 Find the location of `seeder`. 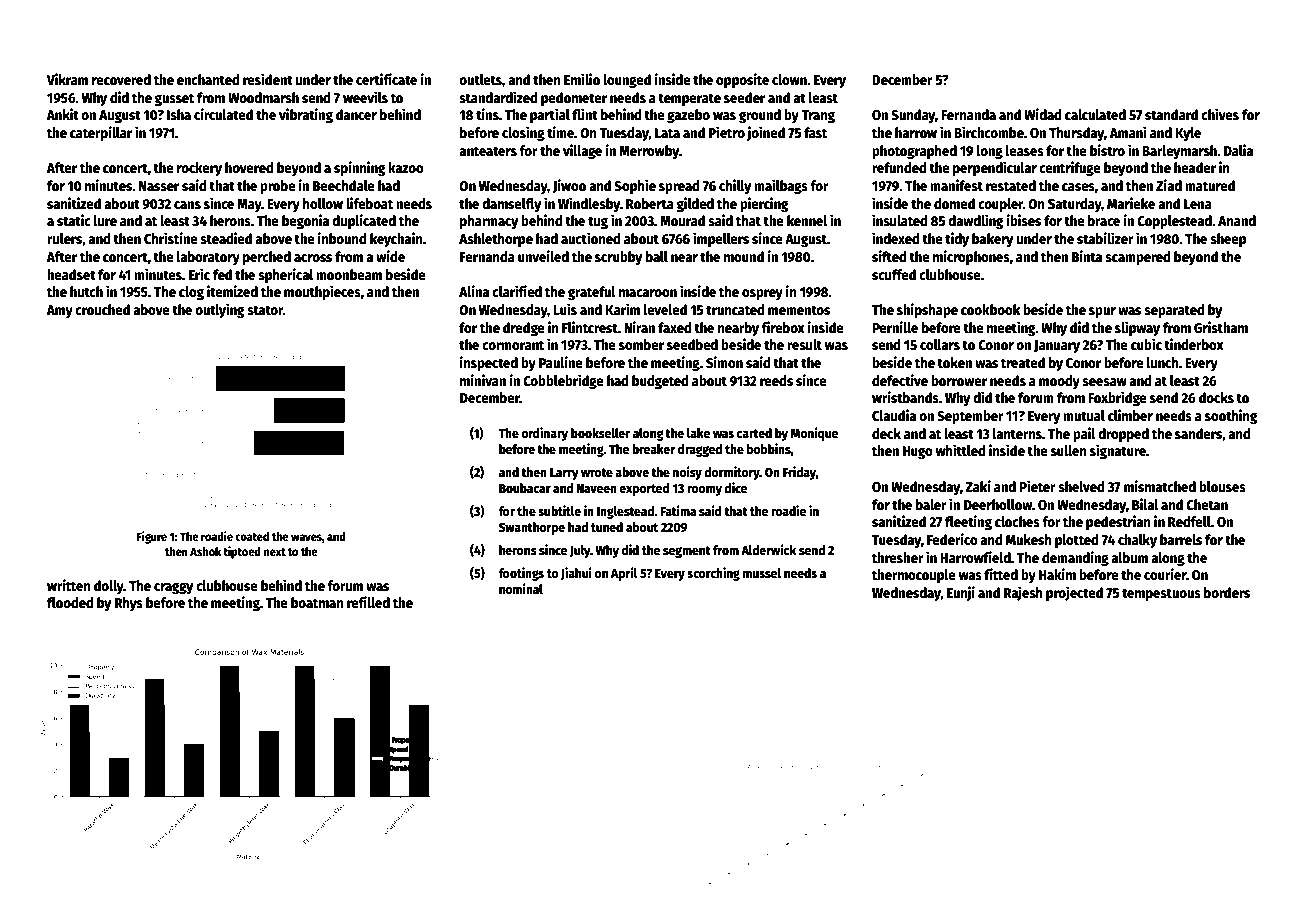

seeder is located at coordinates (744, 97).
